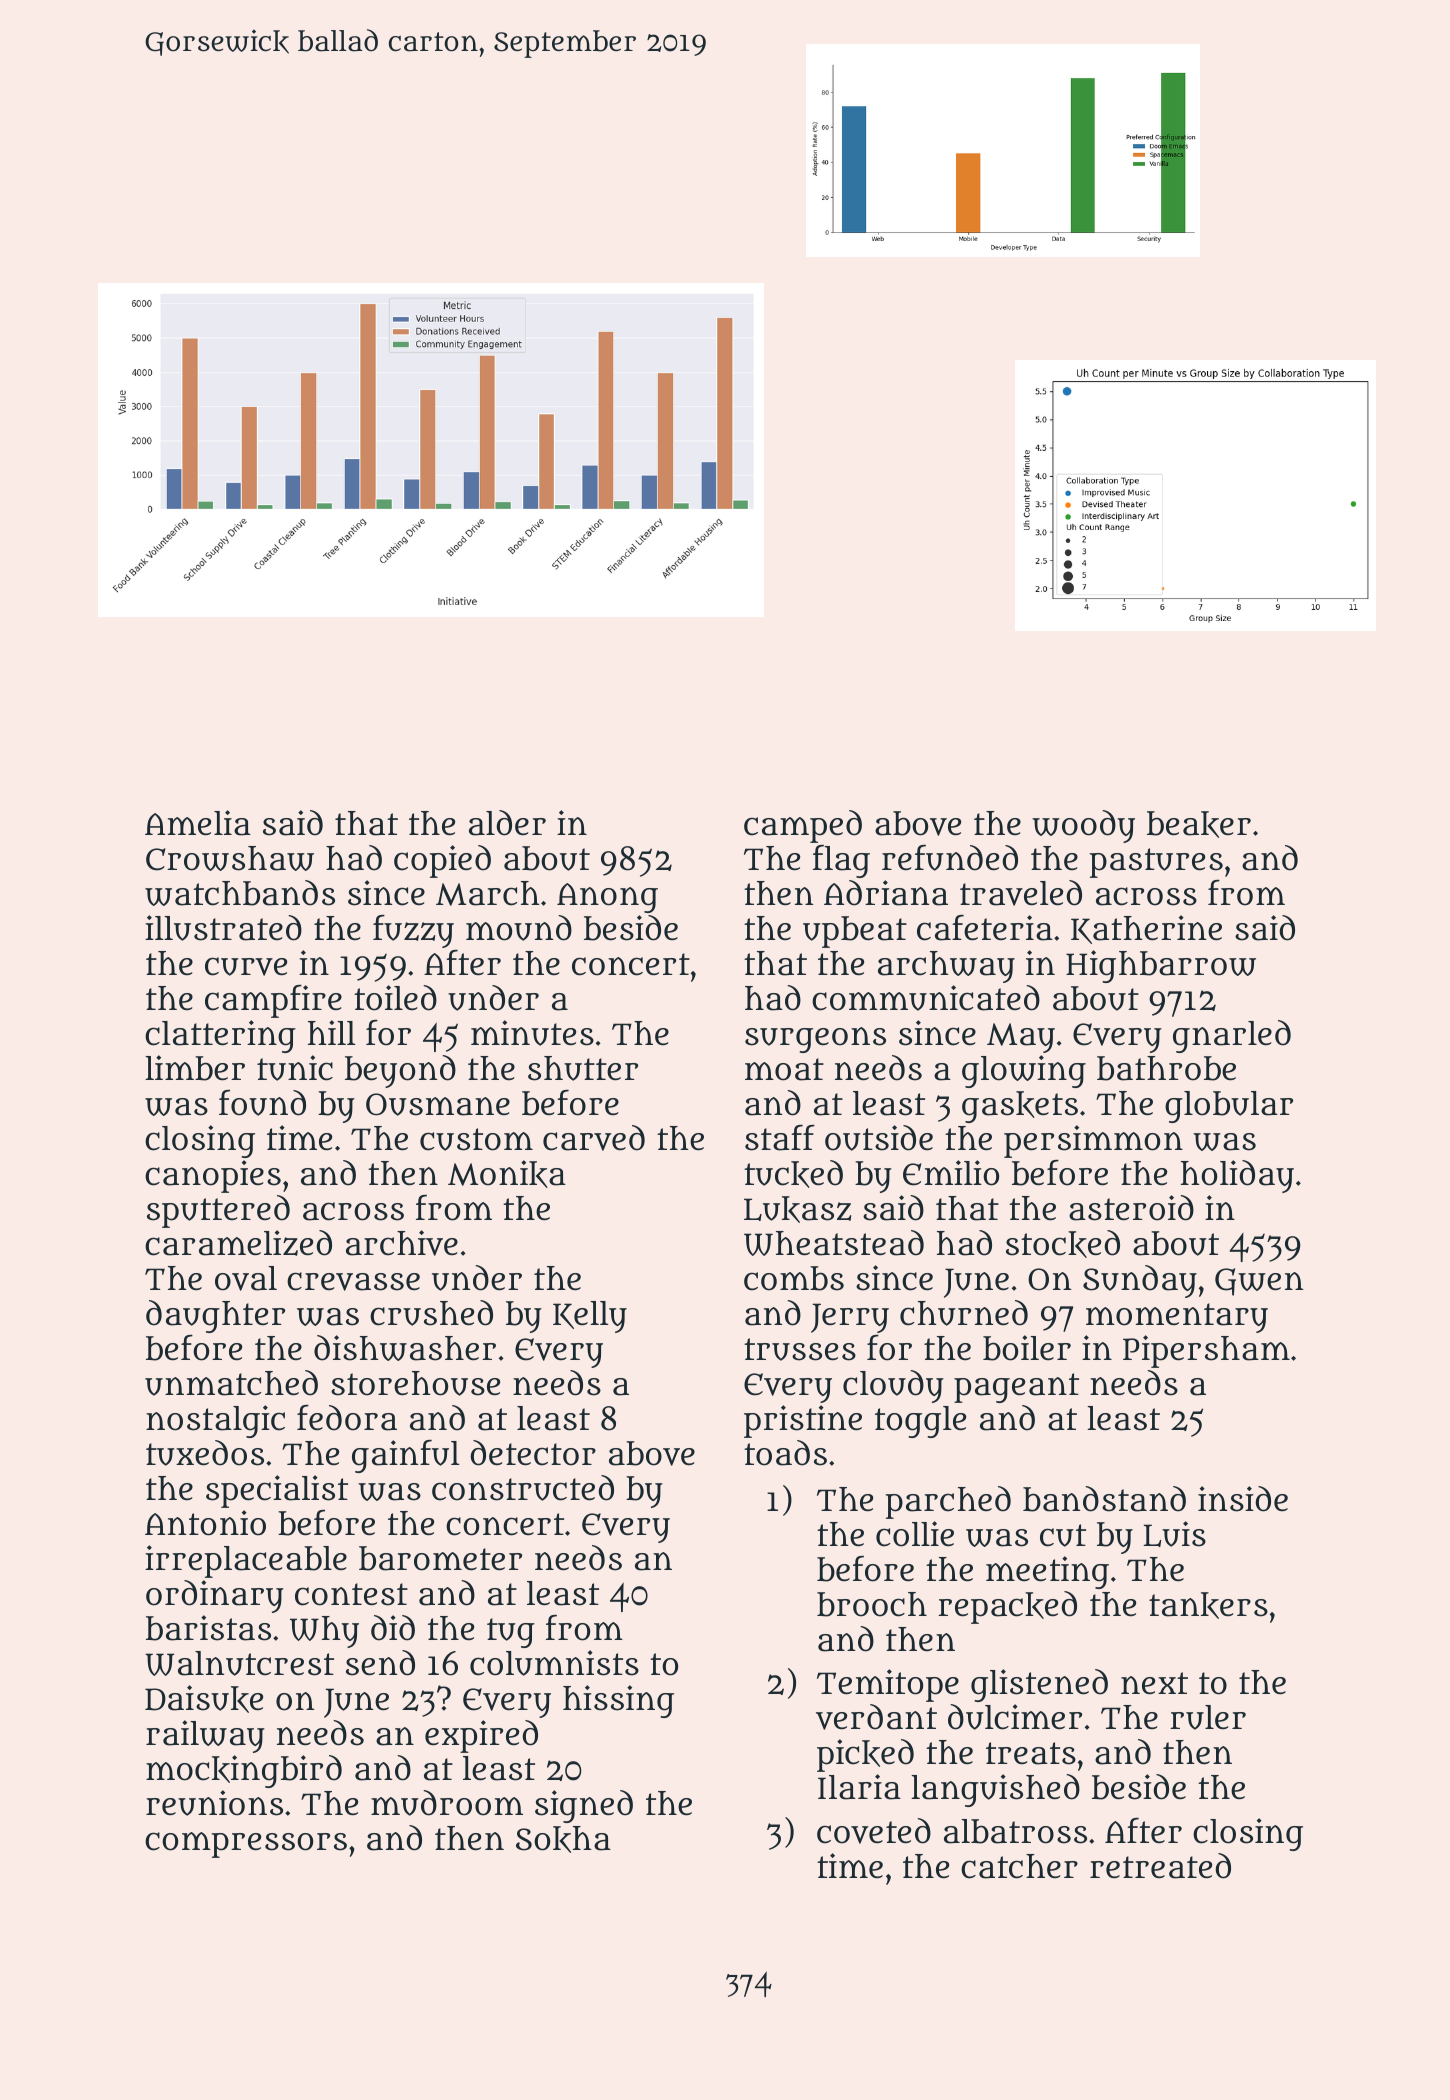  I want to click on carved, so click(594, 1138).
